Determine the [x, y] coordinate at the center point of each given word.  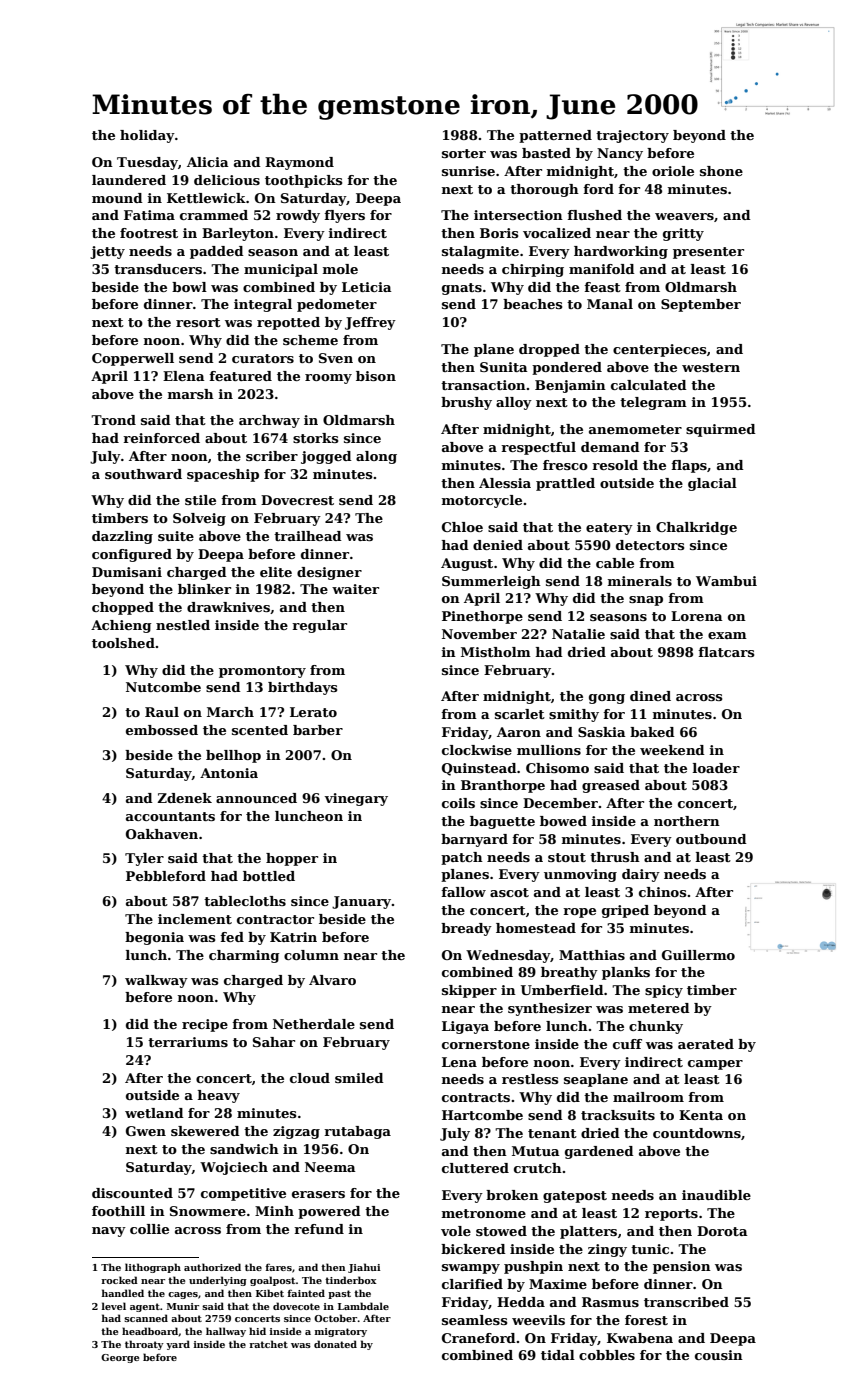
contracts [476, 1097]
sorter [464, 153]
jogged [326, 457]
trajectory [632, 136]
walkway [156, 981]
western [711, 367]
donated [335, 1344]
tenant [552, 1133]
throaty [144, 1345]
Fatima [149, 215]
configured [132, 555]
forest [646, 1320]
